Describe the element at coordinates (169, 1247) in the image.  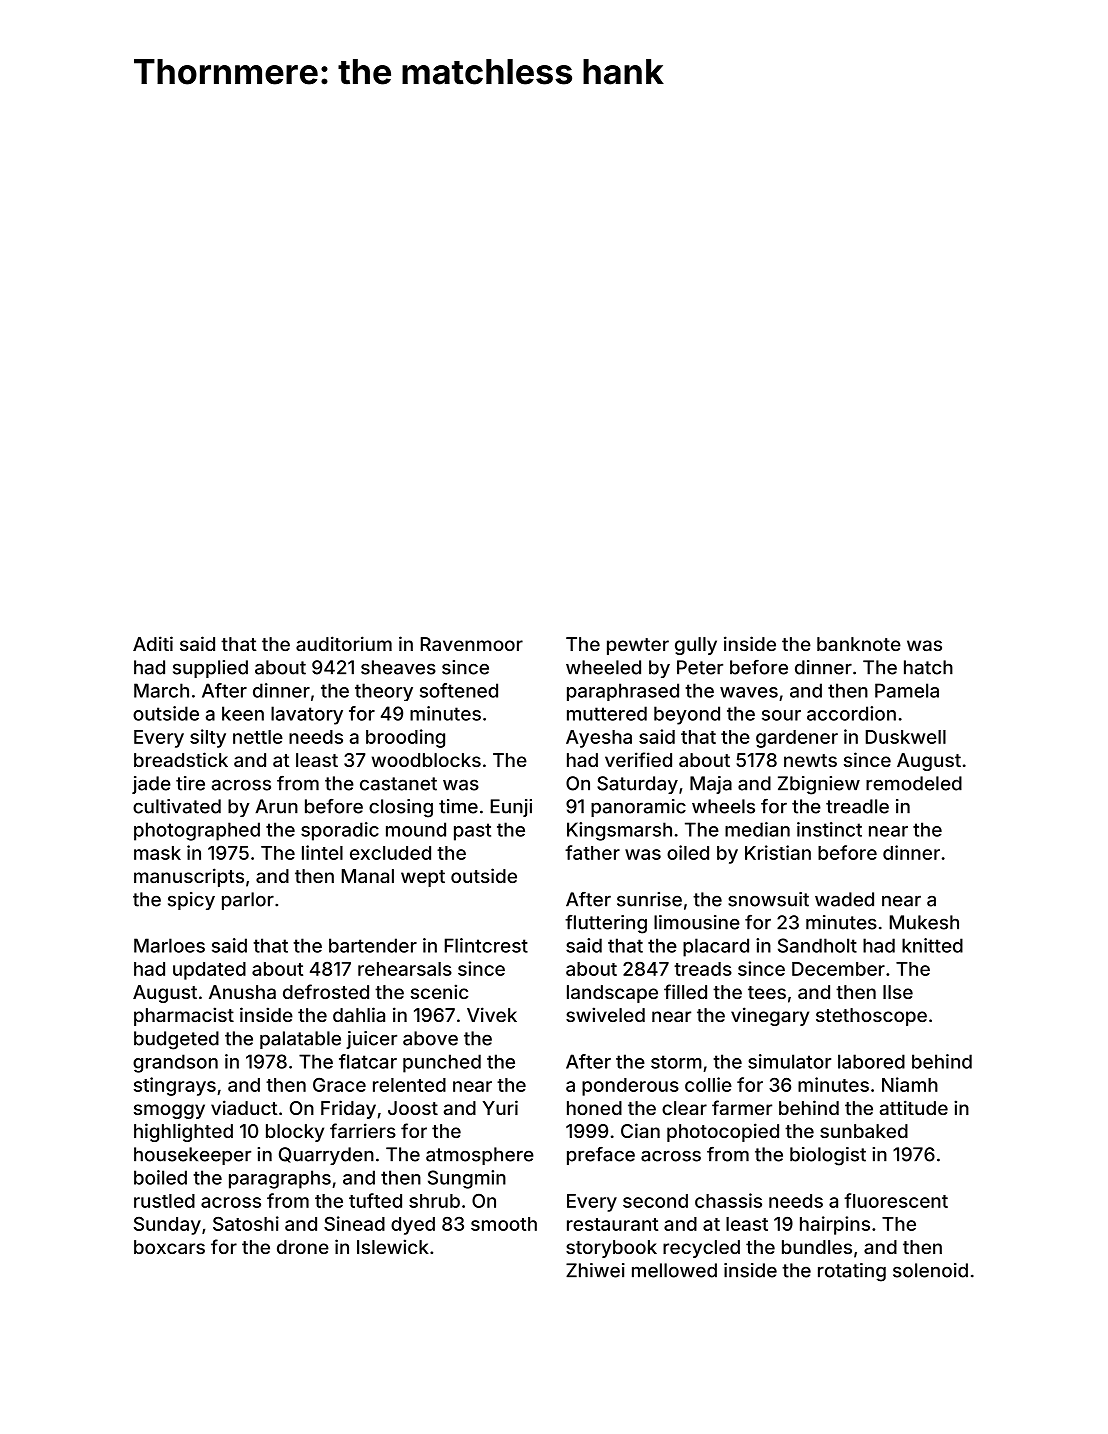
I see `boxcars` at that location.
